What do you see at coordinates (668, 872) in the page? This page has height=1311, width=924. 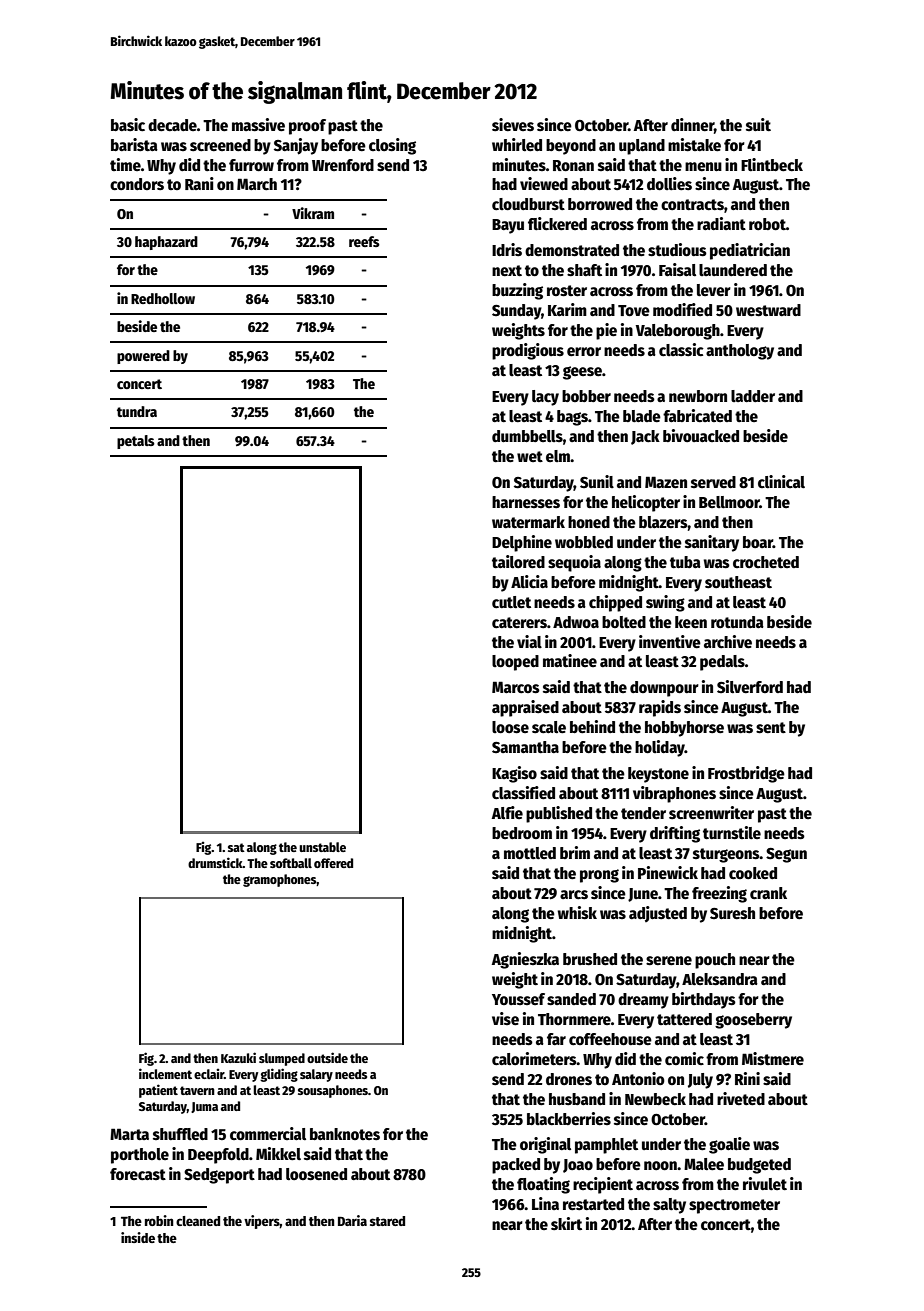 I see `Pinewick` at bounding box center [668, 872].
